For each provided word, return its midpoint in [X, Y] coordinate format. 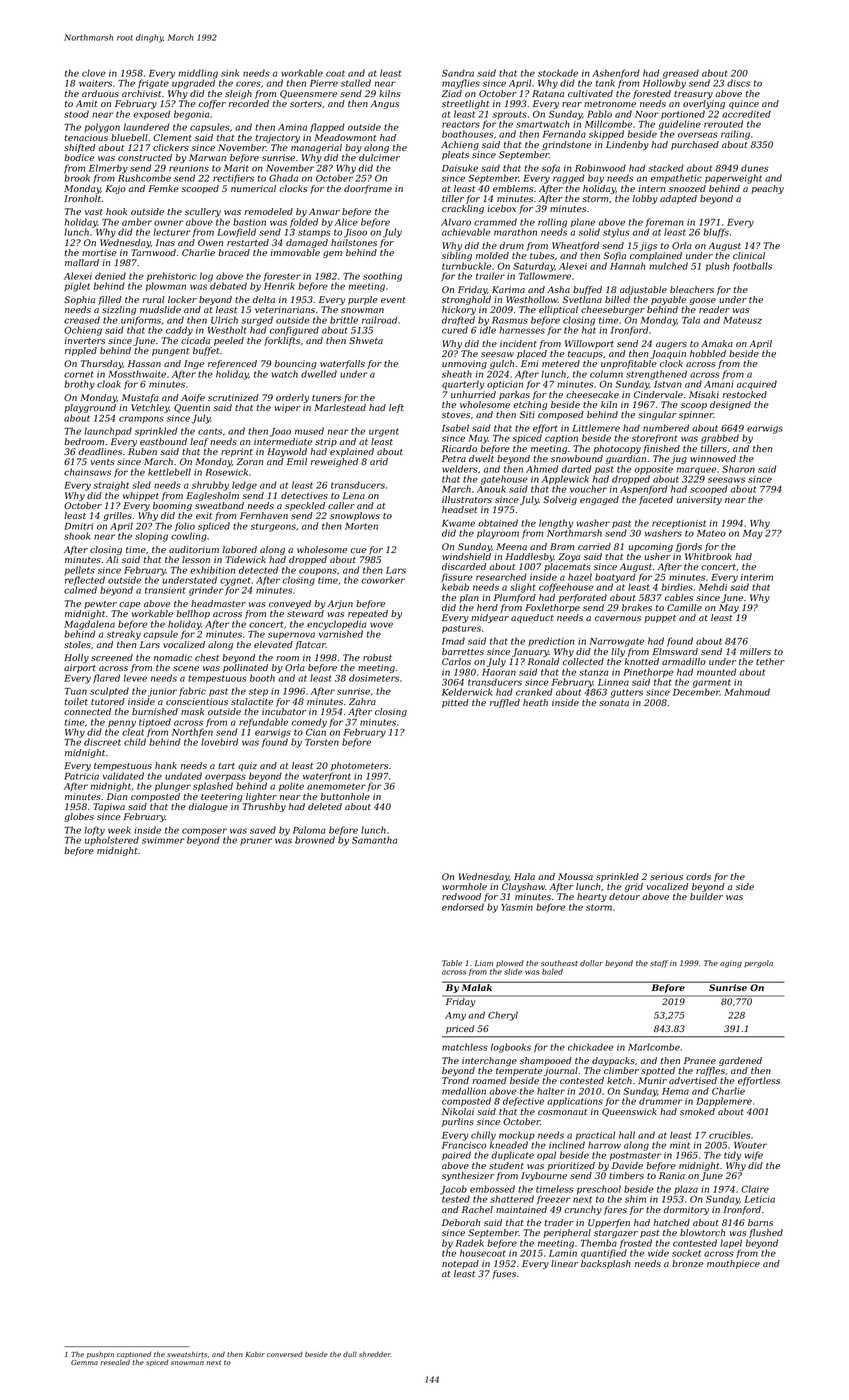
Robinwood [600, 168]
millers [755, 651]
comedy [309, 723]
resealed [115, 1362]
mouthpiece [733, 1264]
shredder [375, 1354]
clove [94, 73]
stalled [356, 83]
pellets [79, 570]
